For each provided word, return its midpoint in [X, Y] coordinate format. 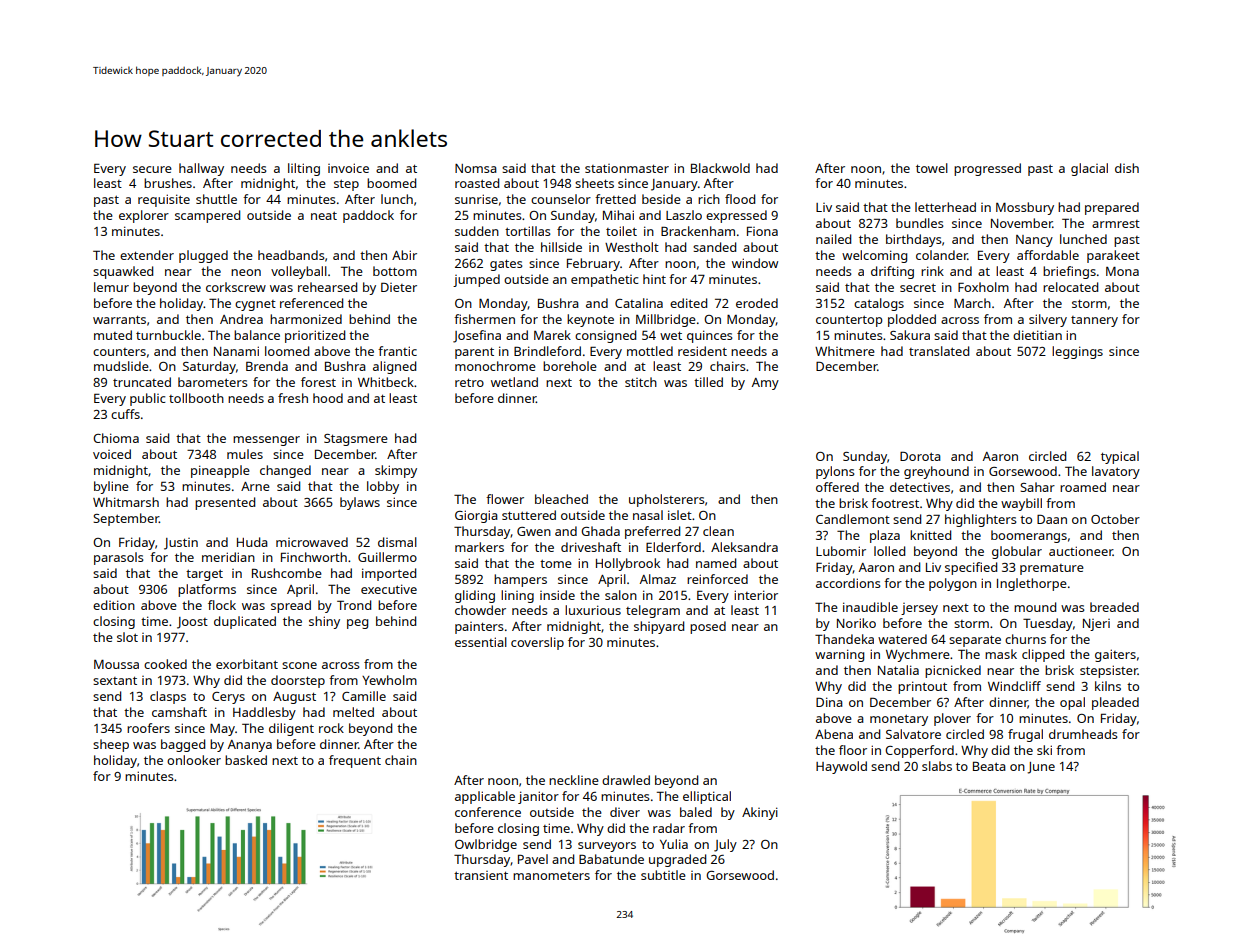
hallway [201, 169]
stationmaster [627, 168]
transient [481, 875]
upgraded [677, 860]
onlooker [194, 760]
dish [1127, 168]
